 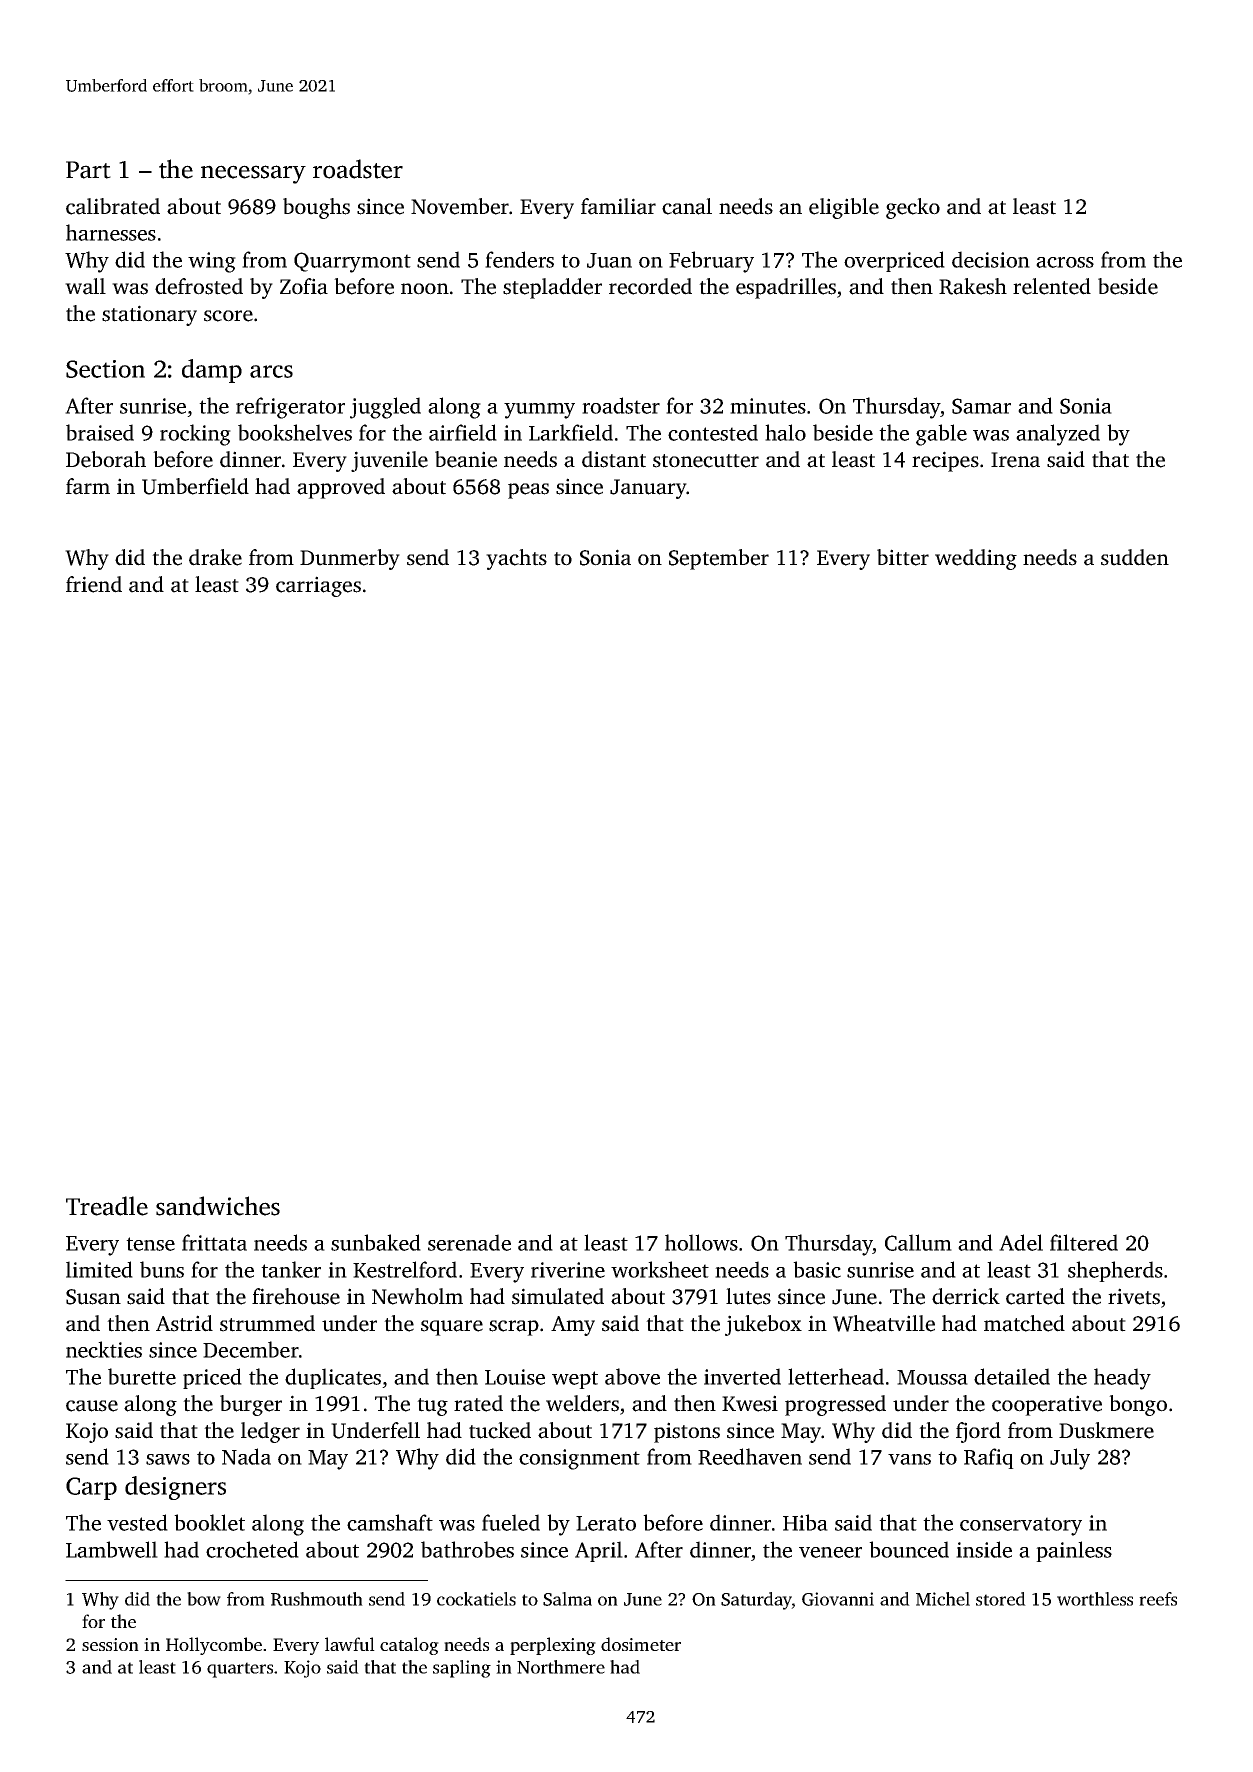 What do you see at coordinates (976, 559) in the screenshot?
I see `wedding` at bounding box center [976, 559].
